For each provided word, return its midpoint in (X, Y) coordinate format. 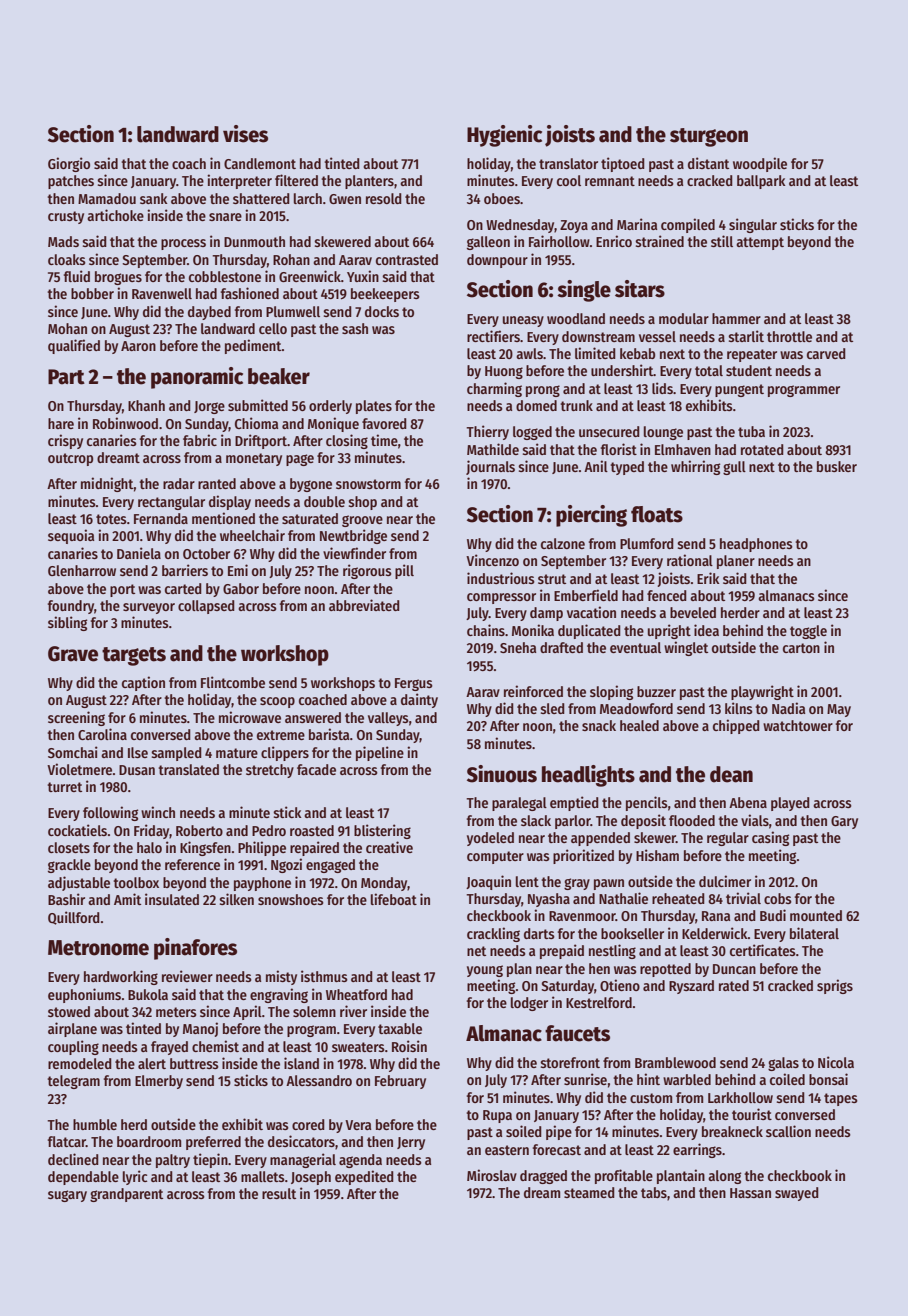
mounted (816, 915)
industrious (501, 578)
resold (384, 198)
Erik (708, 578)
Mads (63, 241)
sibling (67, 623)
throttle (789, 336)
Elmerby (159, 1082)
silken (236, 899)
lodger (529, 1004)
